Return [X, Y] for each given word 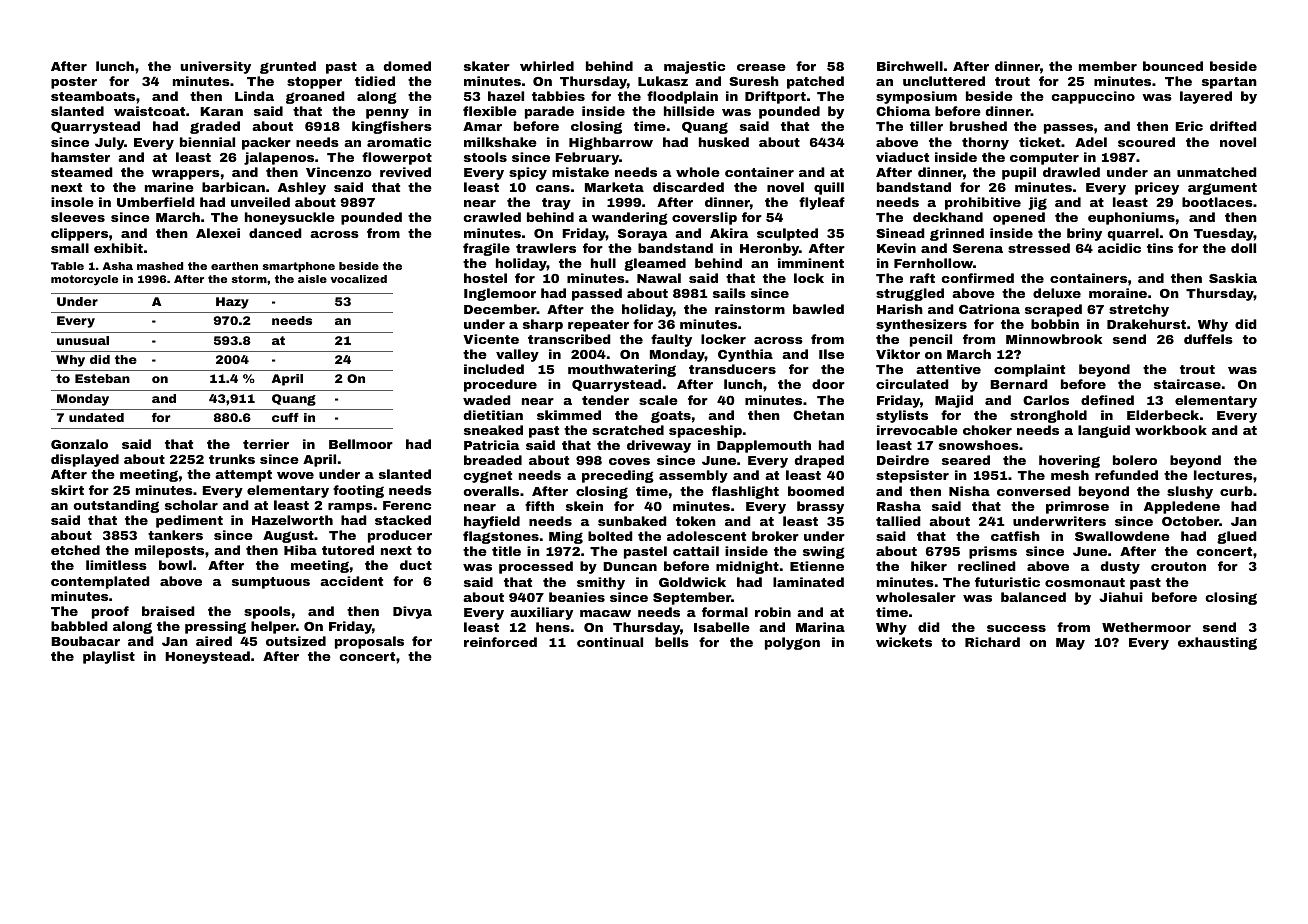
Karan [221, 111]
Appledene [1182, 507]
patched [815, 82]
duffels [1208, 339]
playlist [109, 657]
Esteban [102, 378]
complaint [1029, 370]
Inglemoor [500, 294]
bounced [1173, 66]
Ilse [831, 354]
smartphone [298, 267]
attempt [243, 476]
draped [819, 461]
